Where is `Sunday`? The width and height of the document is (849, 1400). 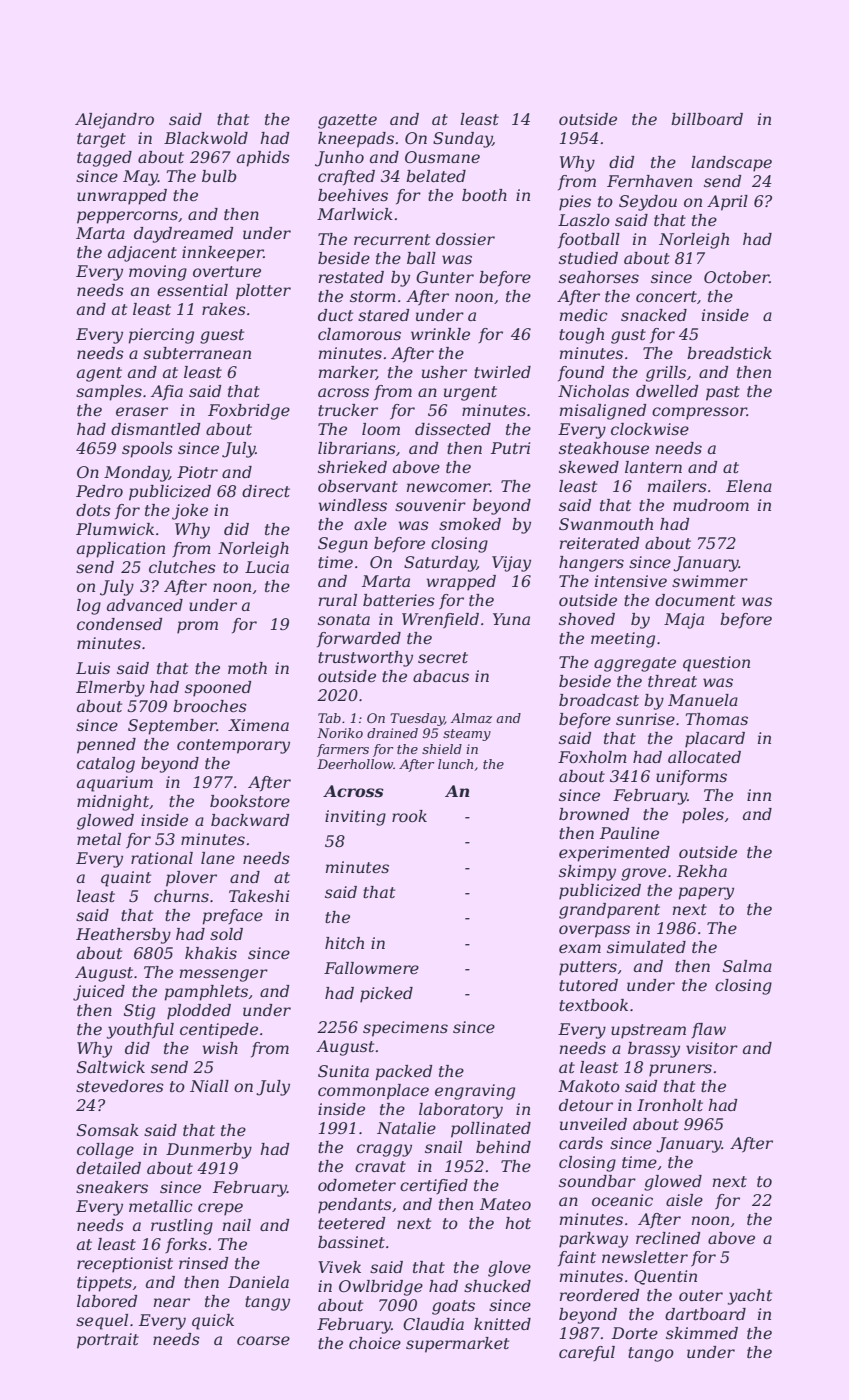
Sunday is located at coordinates (462, 140).
